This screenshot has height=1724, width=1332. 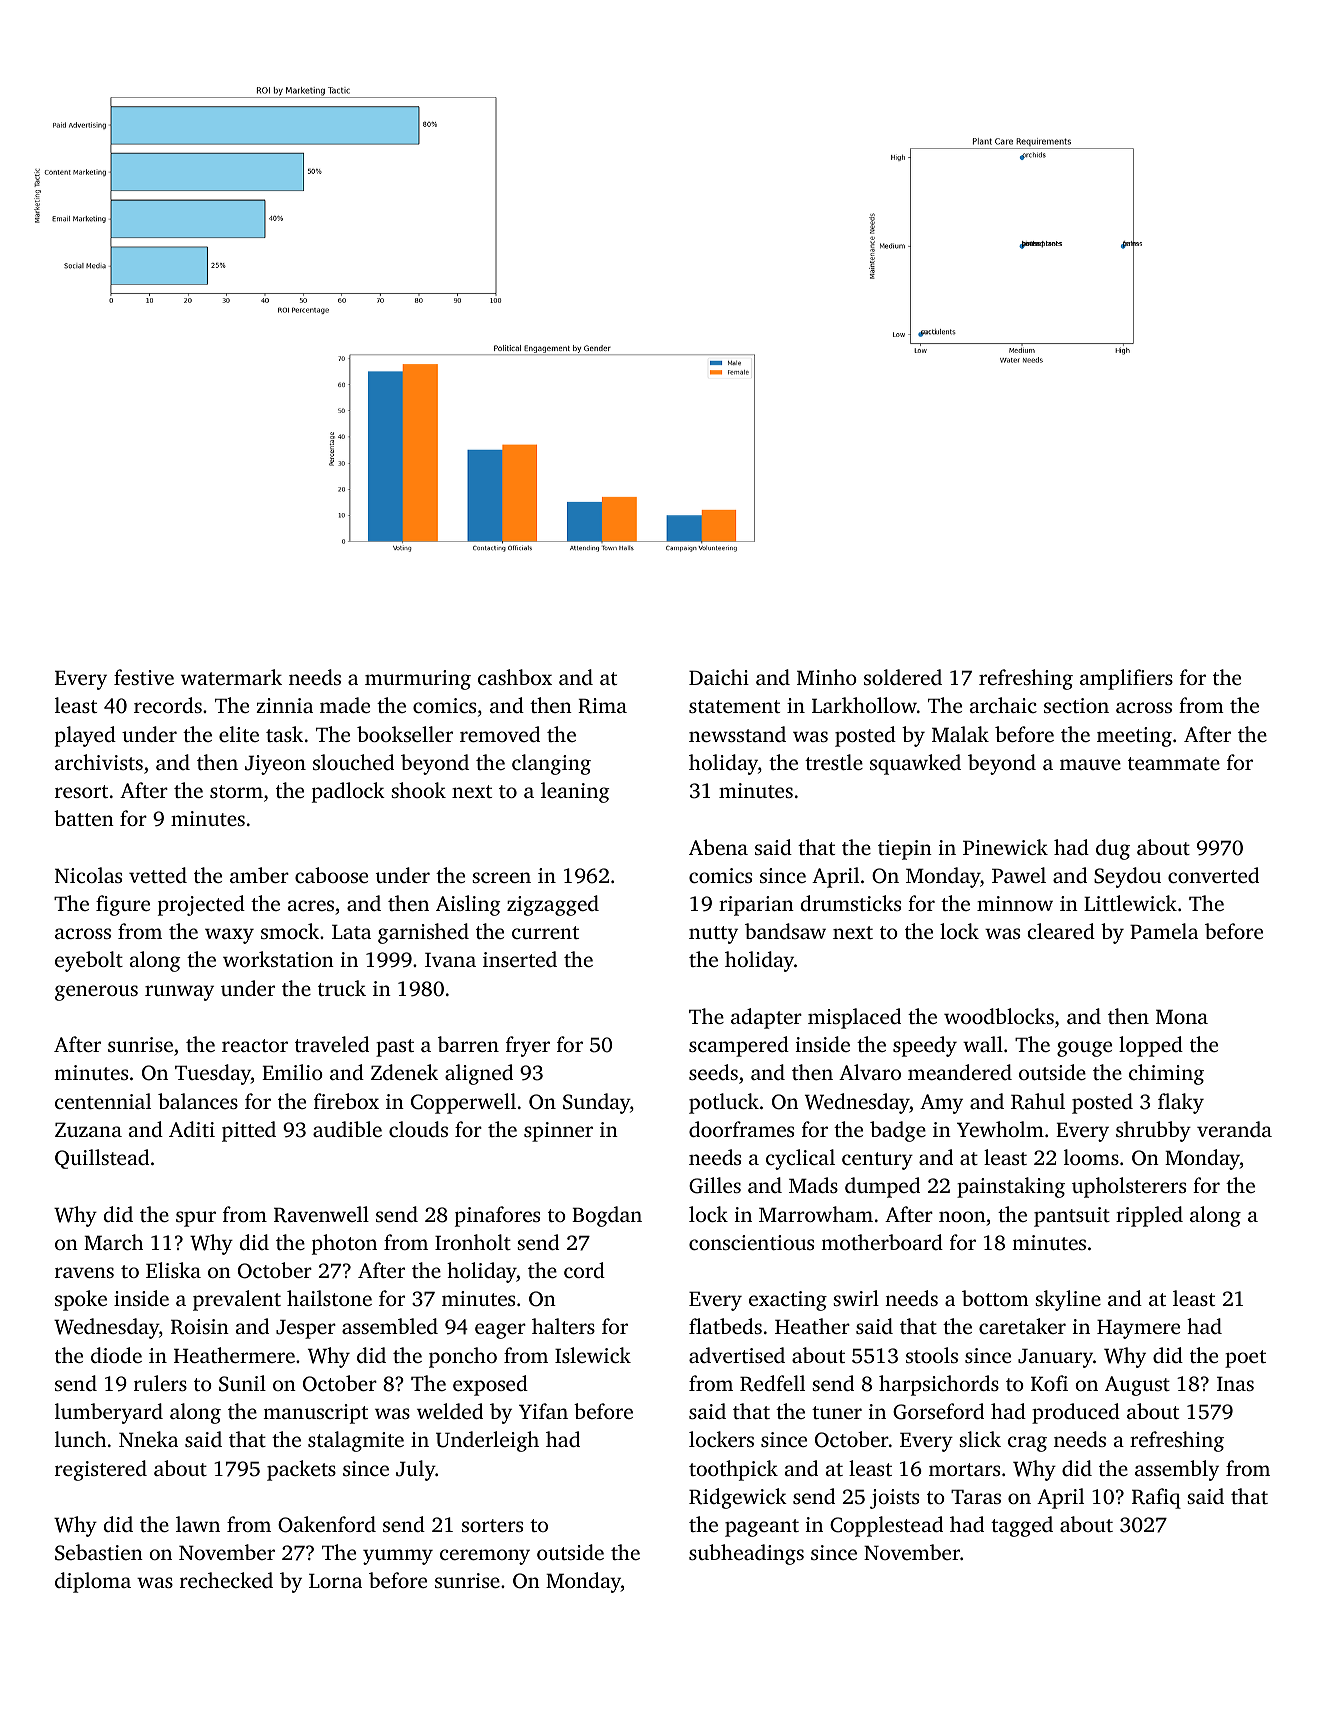 What do you see at coordinates (854, 1018) in the screenshot?
I see `misplaced` at bounding box center [854, 1018].
